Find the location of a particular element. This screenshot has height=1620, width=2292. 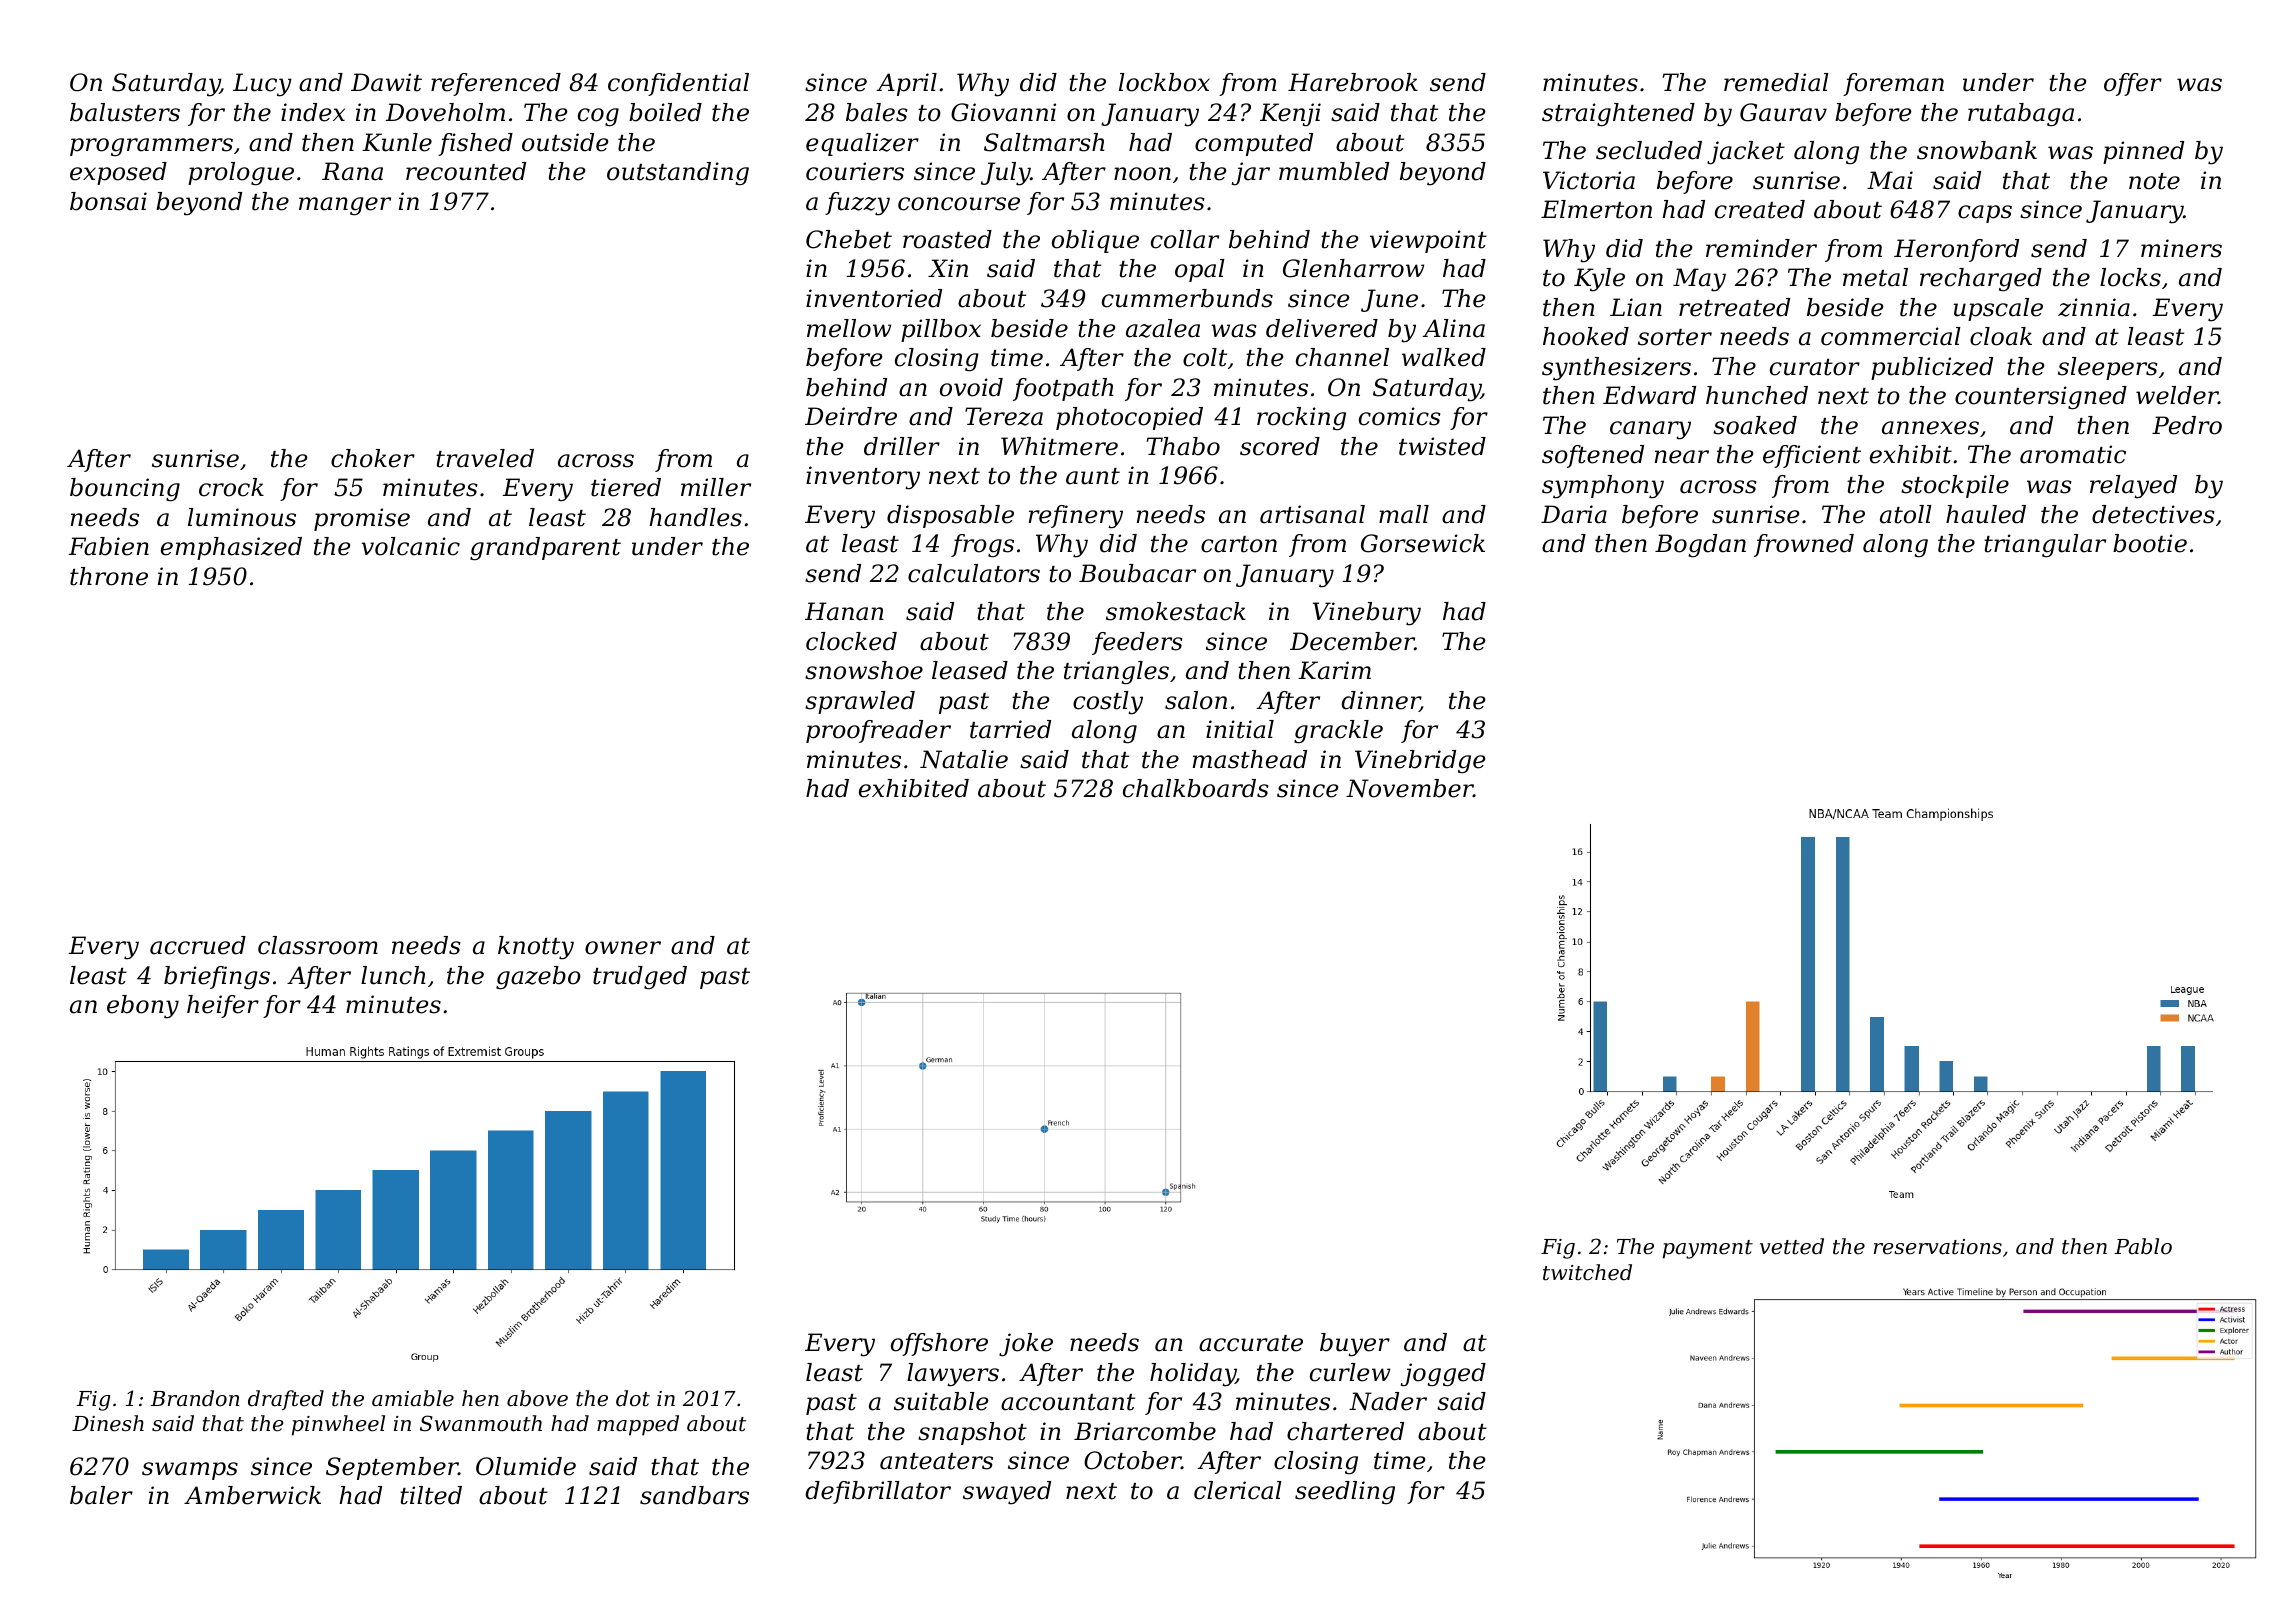

equalizer is located at coordinates (862, 144).
